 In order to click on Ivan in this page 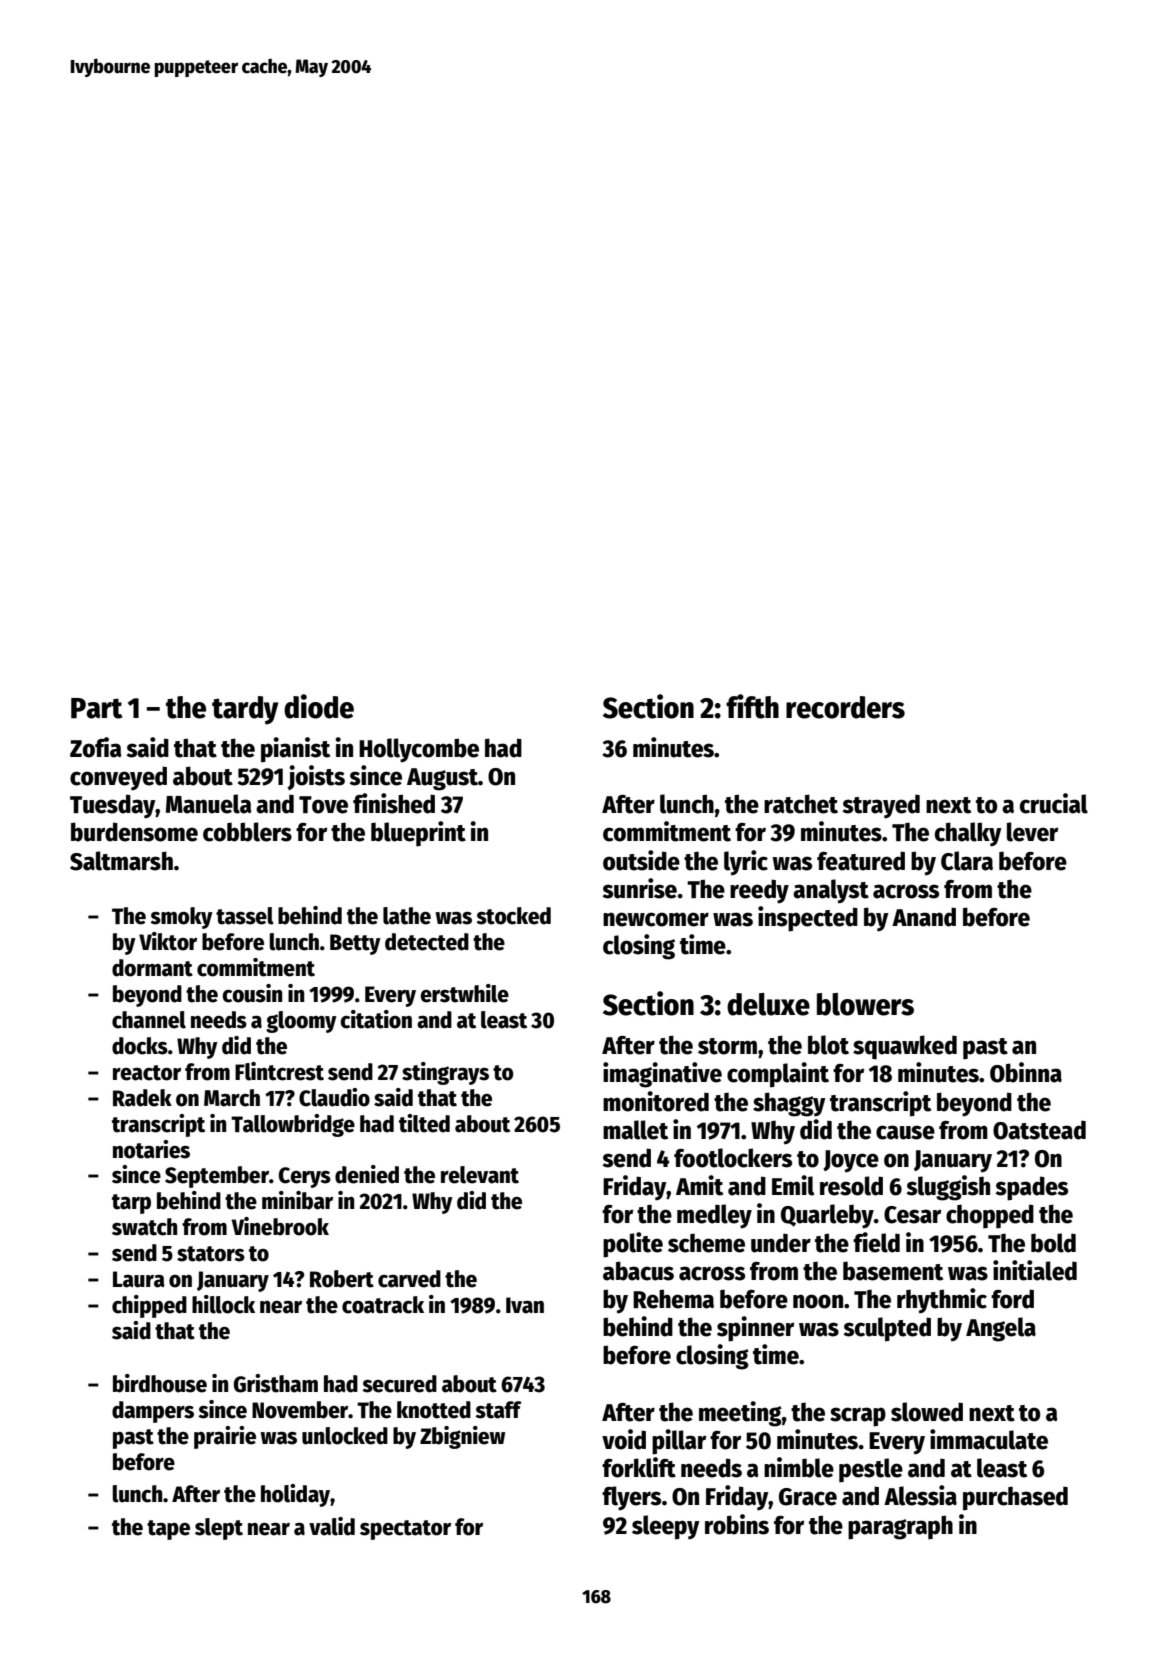, I will do `click(525, 1305)`.
